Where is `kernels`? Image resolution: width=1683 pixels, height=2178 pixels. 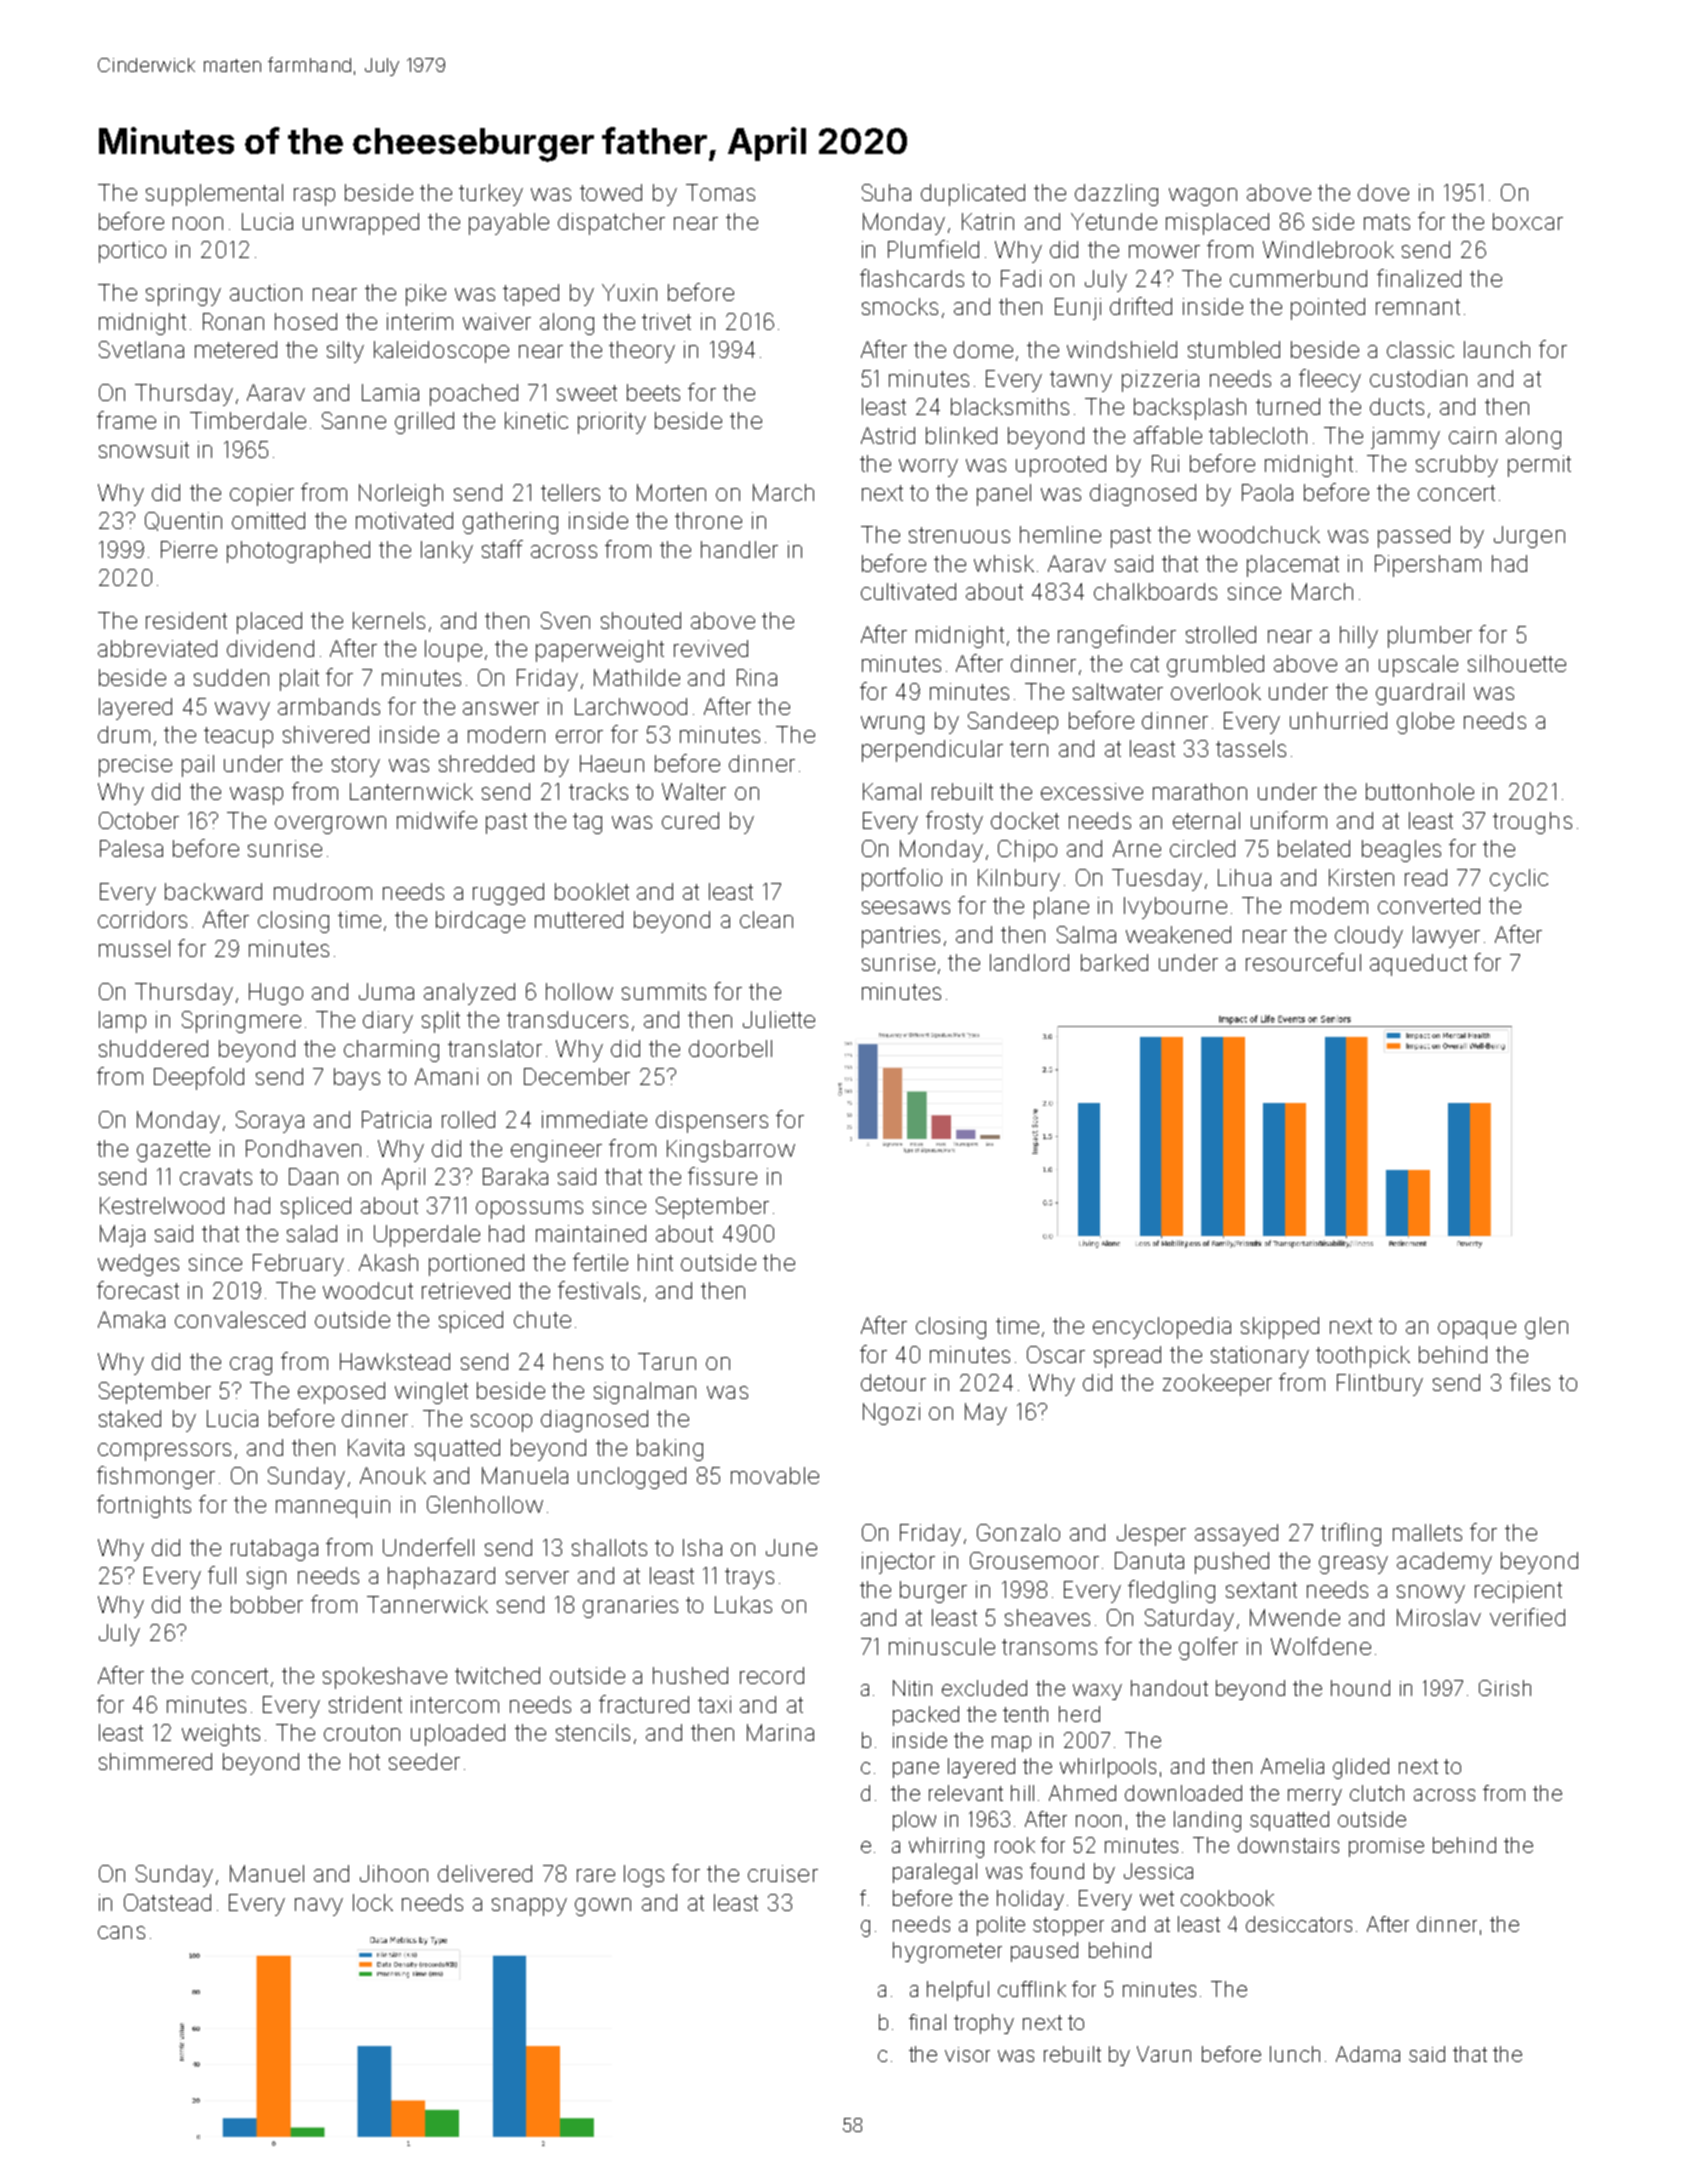 kernels is located at coordinates (389, 620).
